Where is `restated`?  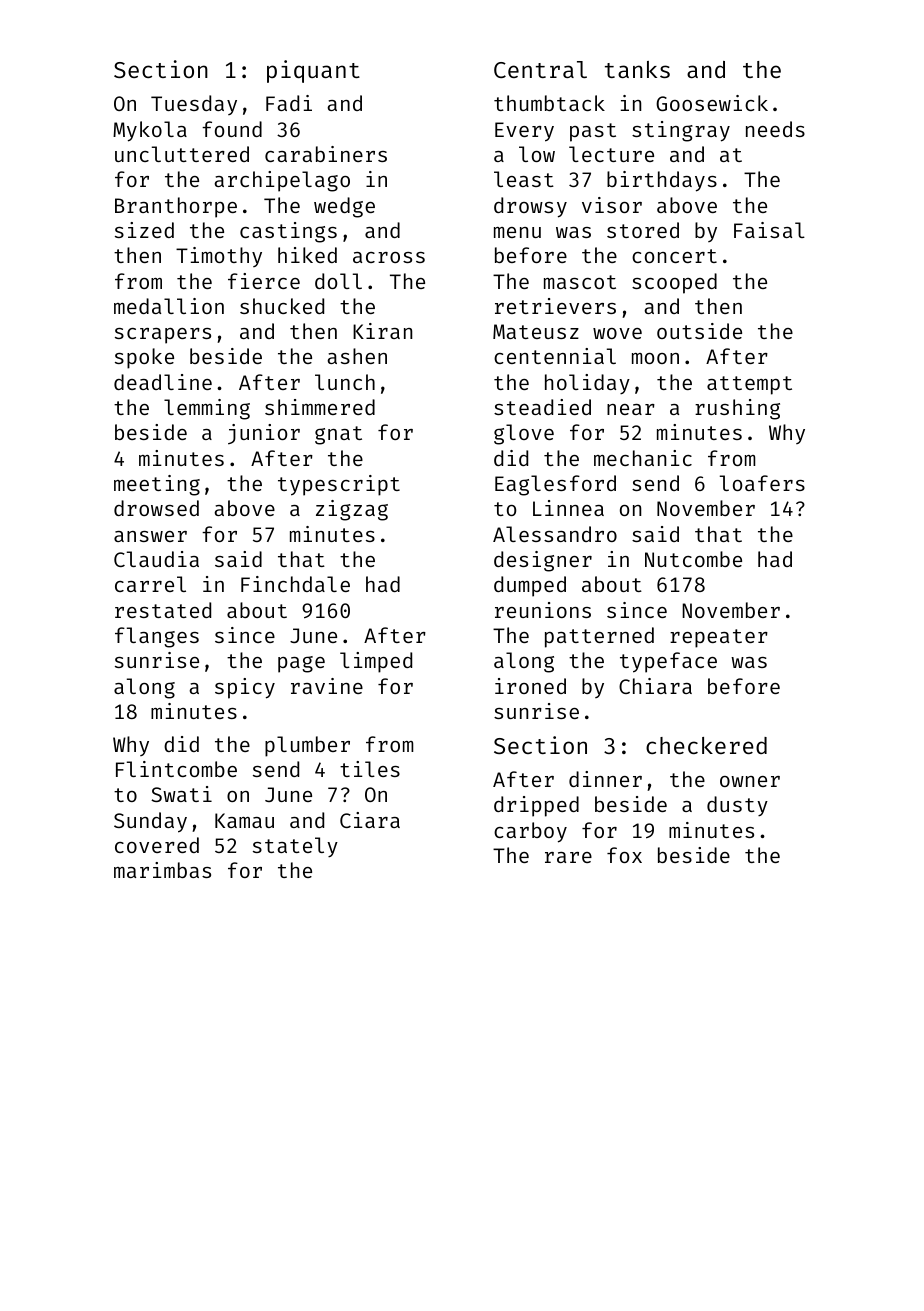 restated is located at coordinates (163, 610).
